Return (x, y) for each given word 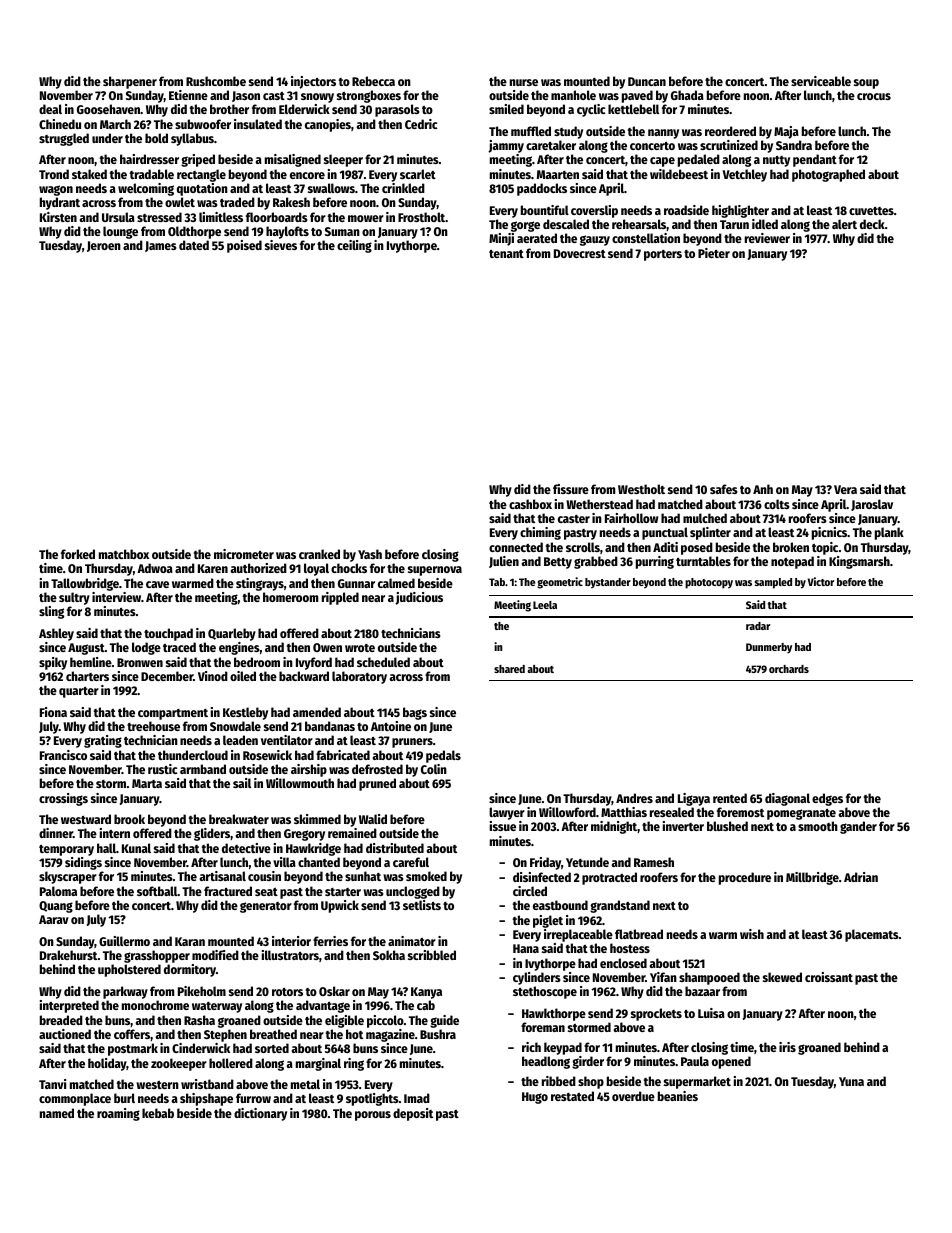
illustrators (290, 955)
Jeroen (104, 246)
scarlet (418, 174)
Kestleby (245, 713)
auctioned (65, 1034)
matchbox (124, 554)
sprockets (656, 1014)
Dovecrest (580, 253)
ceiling (354, 246)
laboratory (359, 677)
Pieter (714, 253)
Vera (845, 489)
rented (730, 798)
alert (844, 224)
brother (229, 109)
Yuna (851, 1081)
